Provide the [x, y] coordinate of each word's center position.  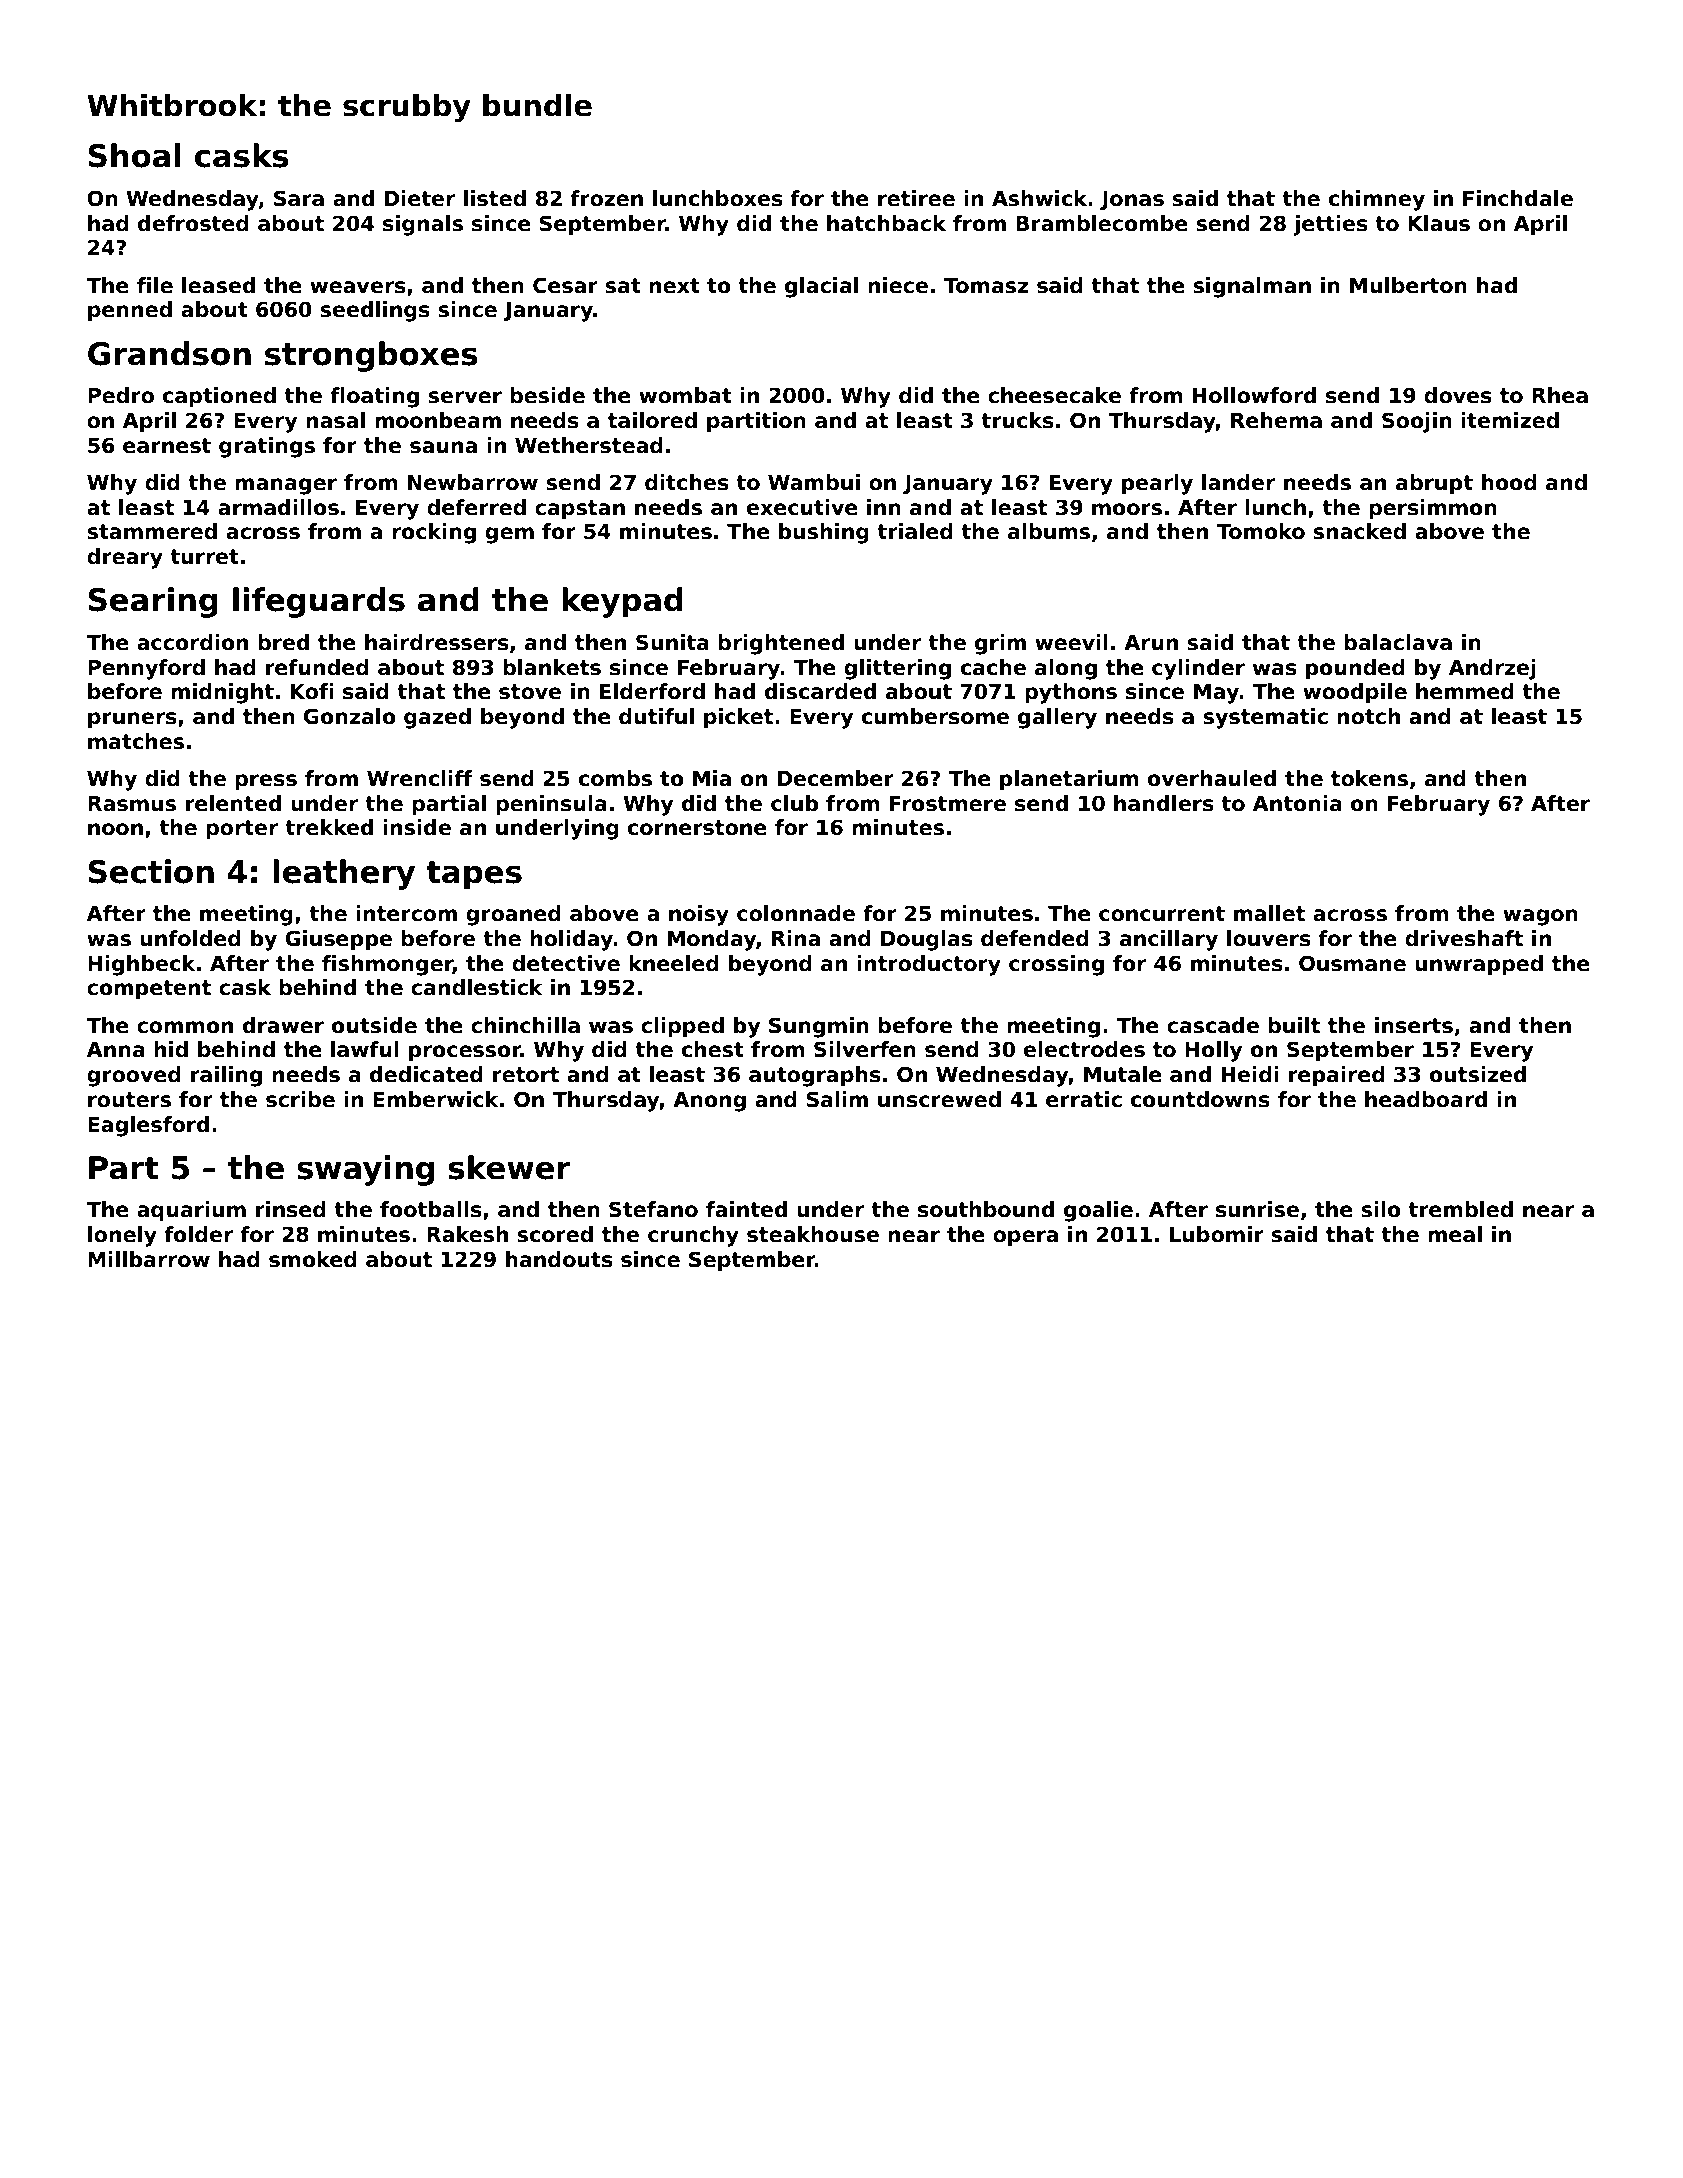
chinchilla [525, 1025]
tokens [1369, 778]
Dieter [420, 198]
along [1066, 669]
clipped [682, 1027]
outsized [1478, 1074]
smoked [313, 1259]
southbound [986, 1209]
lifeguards [319, 602]
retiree [916, 198]
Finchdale [1518, 198]
